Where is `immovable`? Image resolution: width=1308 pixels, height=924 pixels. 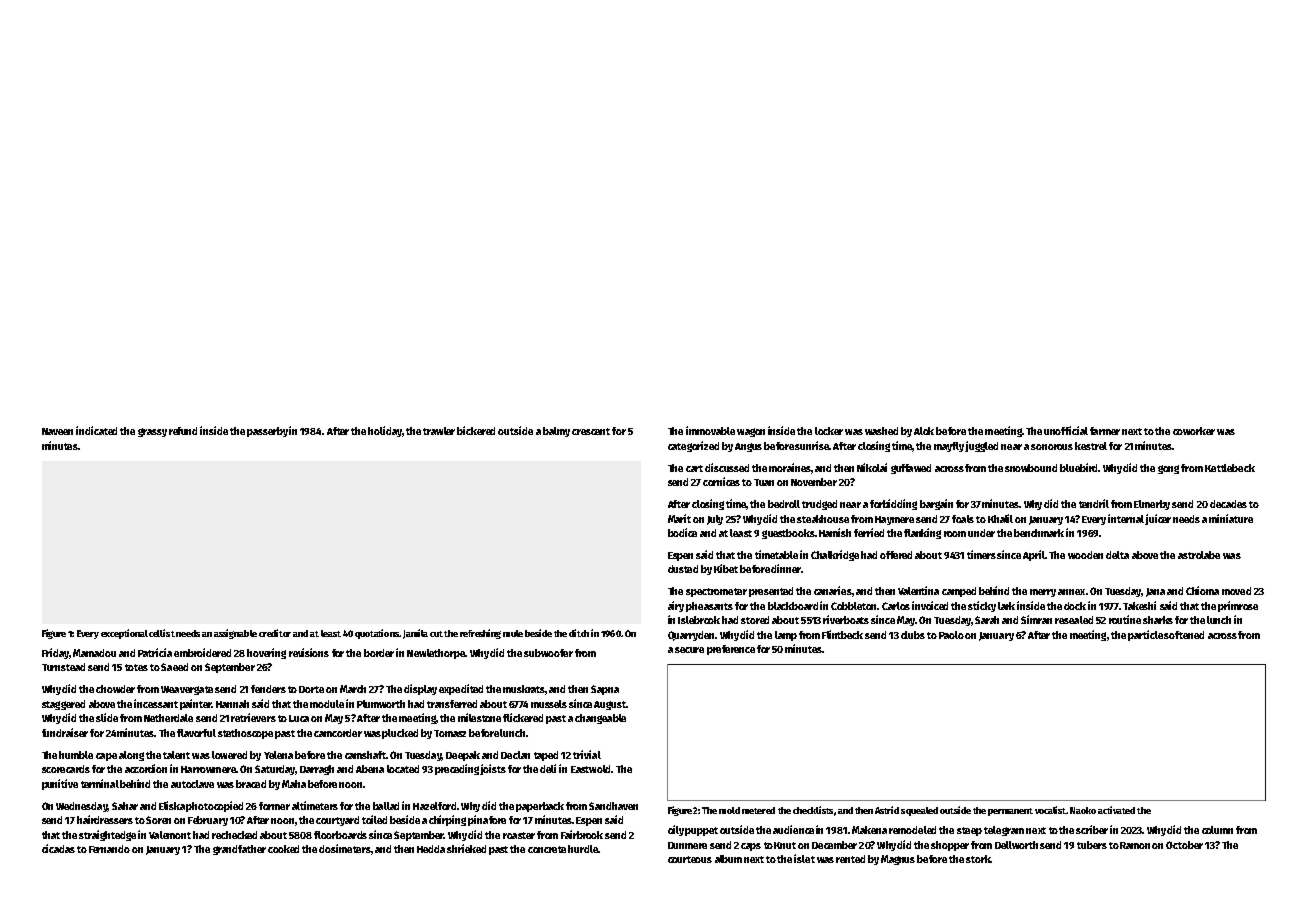 immovable is located at coordinates (710, 430).
